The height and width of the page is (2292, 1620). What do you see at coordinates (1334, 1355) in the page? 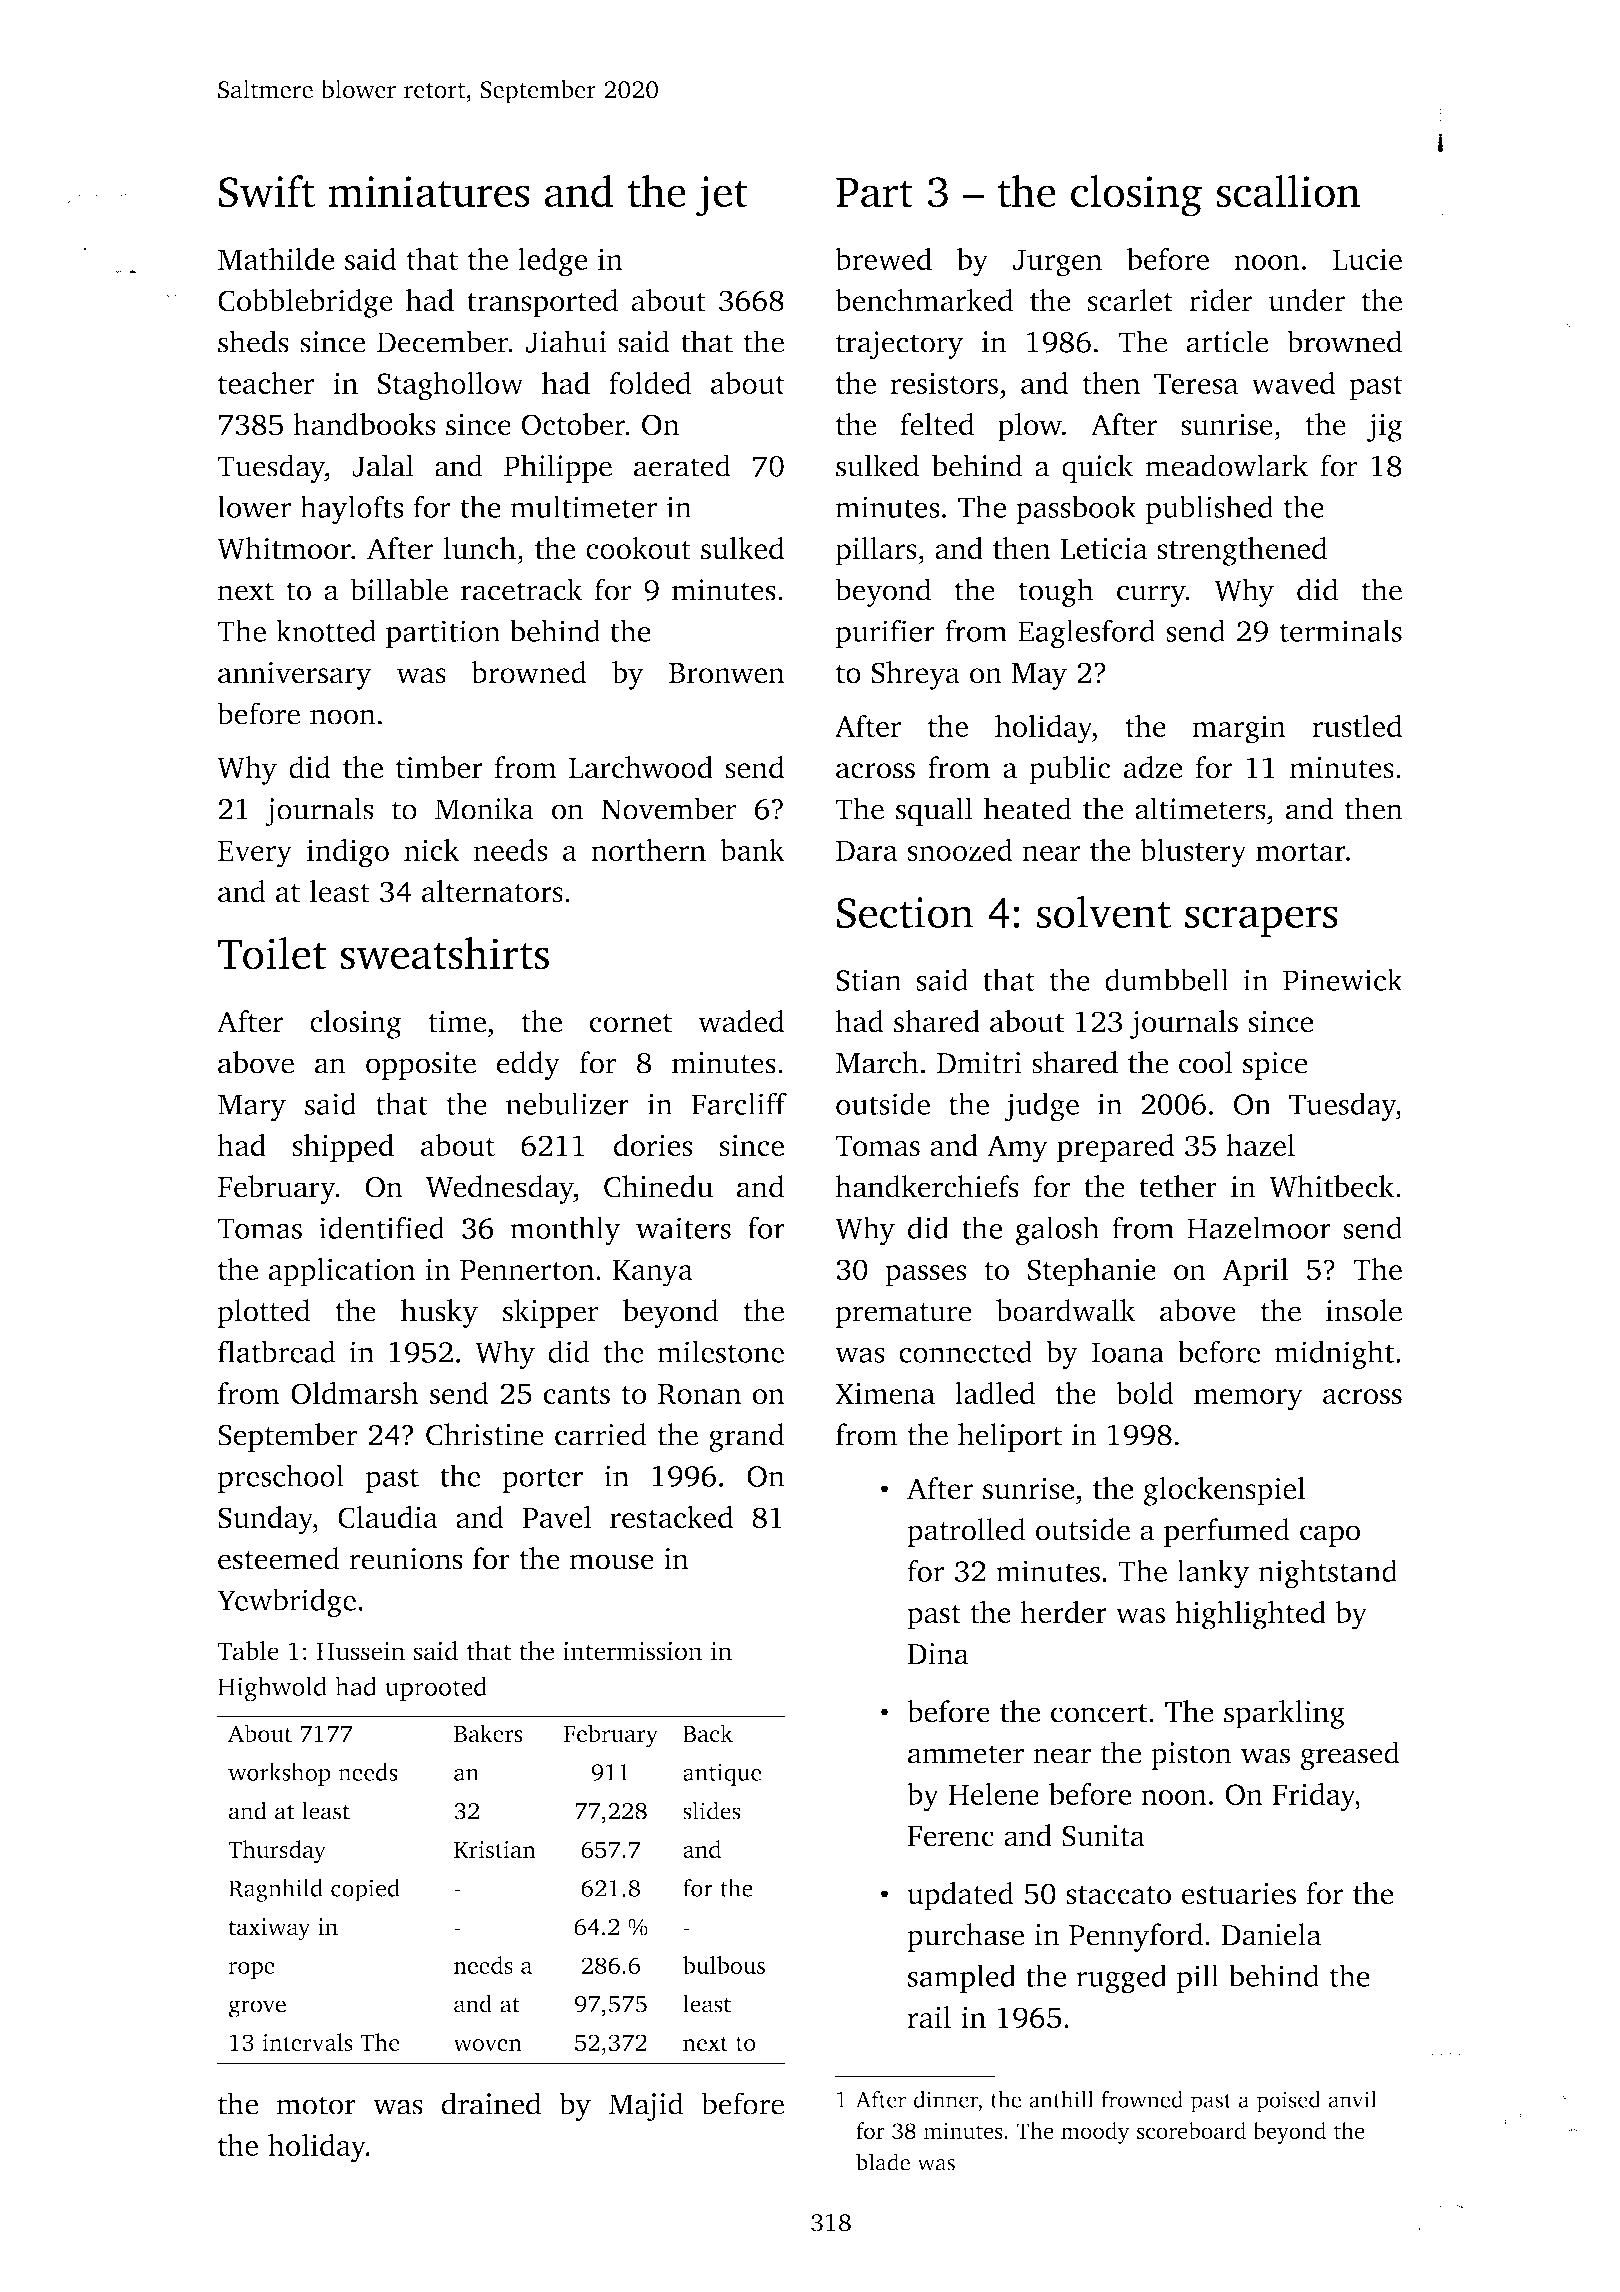
I see `midnight` at bounding box center [1334, 1355].
